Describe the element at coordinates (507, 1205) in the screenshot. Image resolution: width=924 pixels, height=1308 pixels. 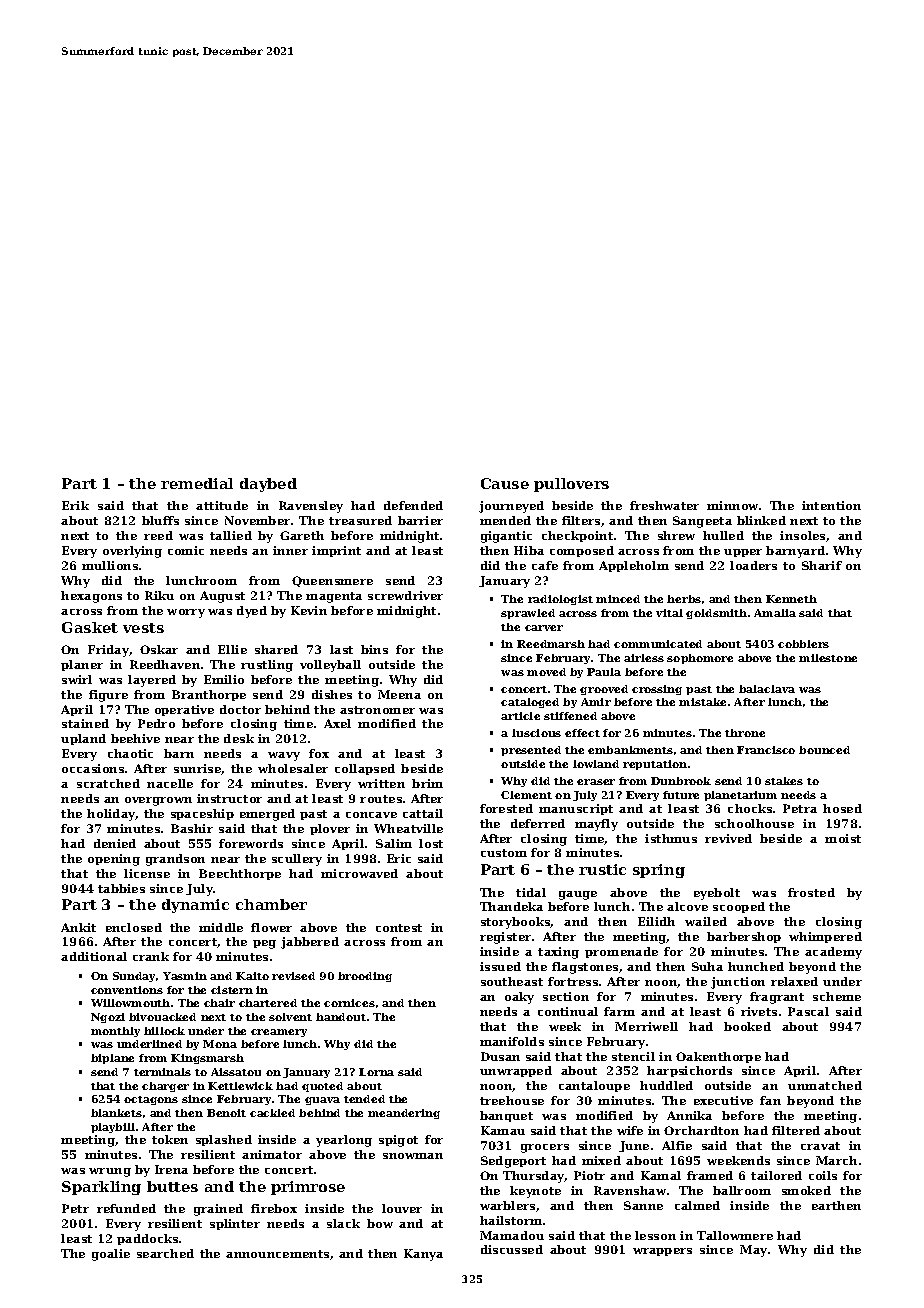
I see `warblers` at that location.
